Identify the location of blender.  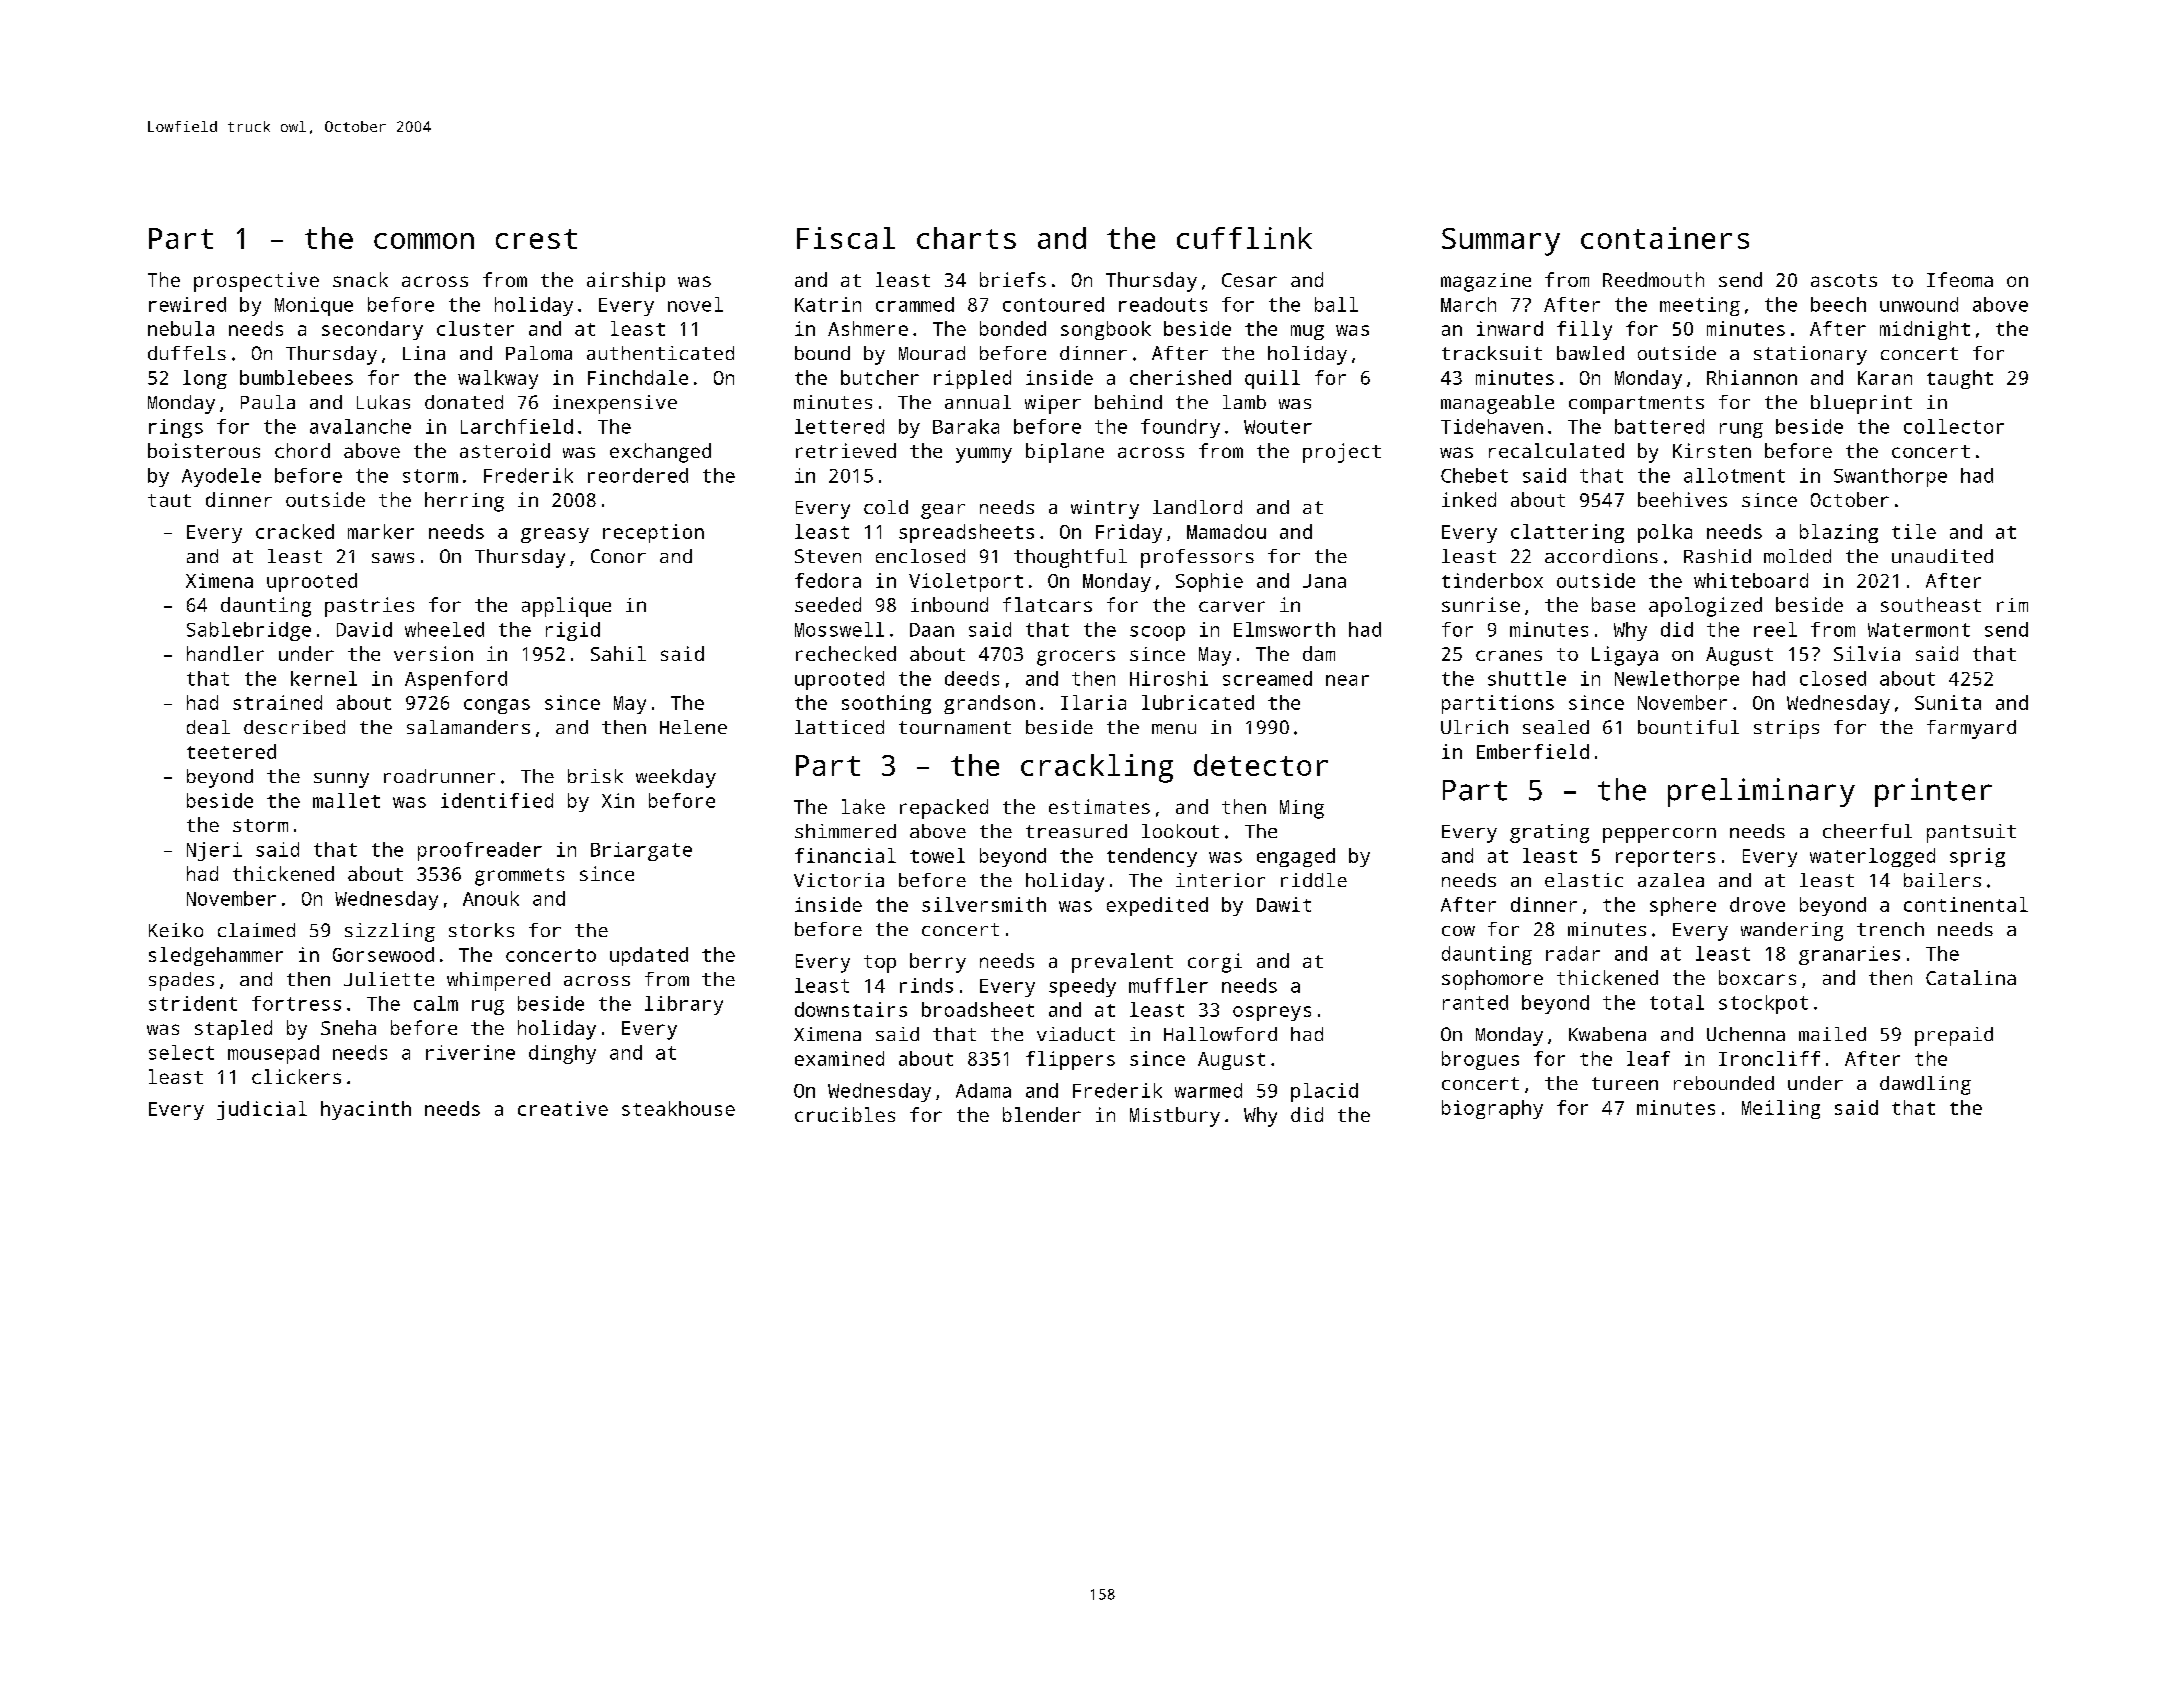
(1042, 1114).
